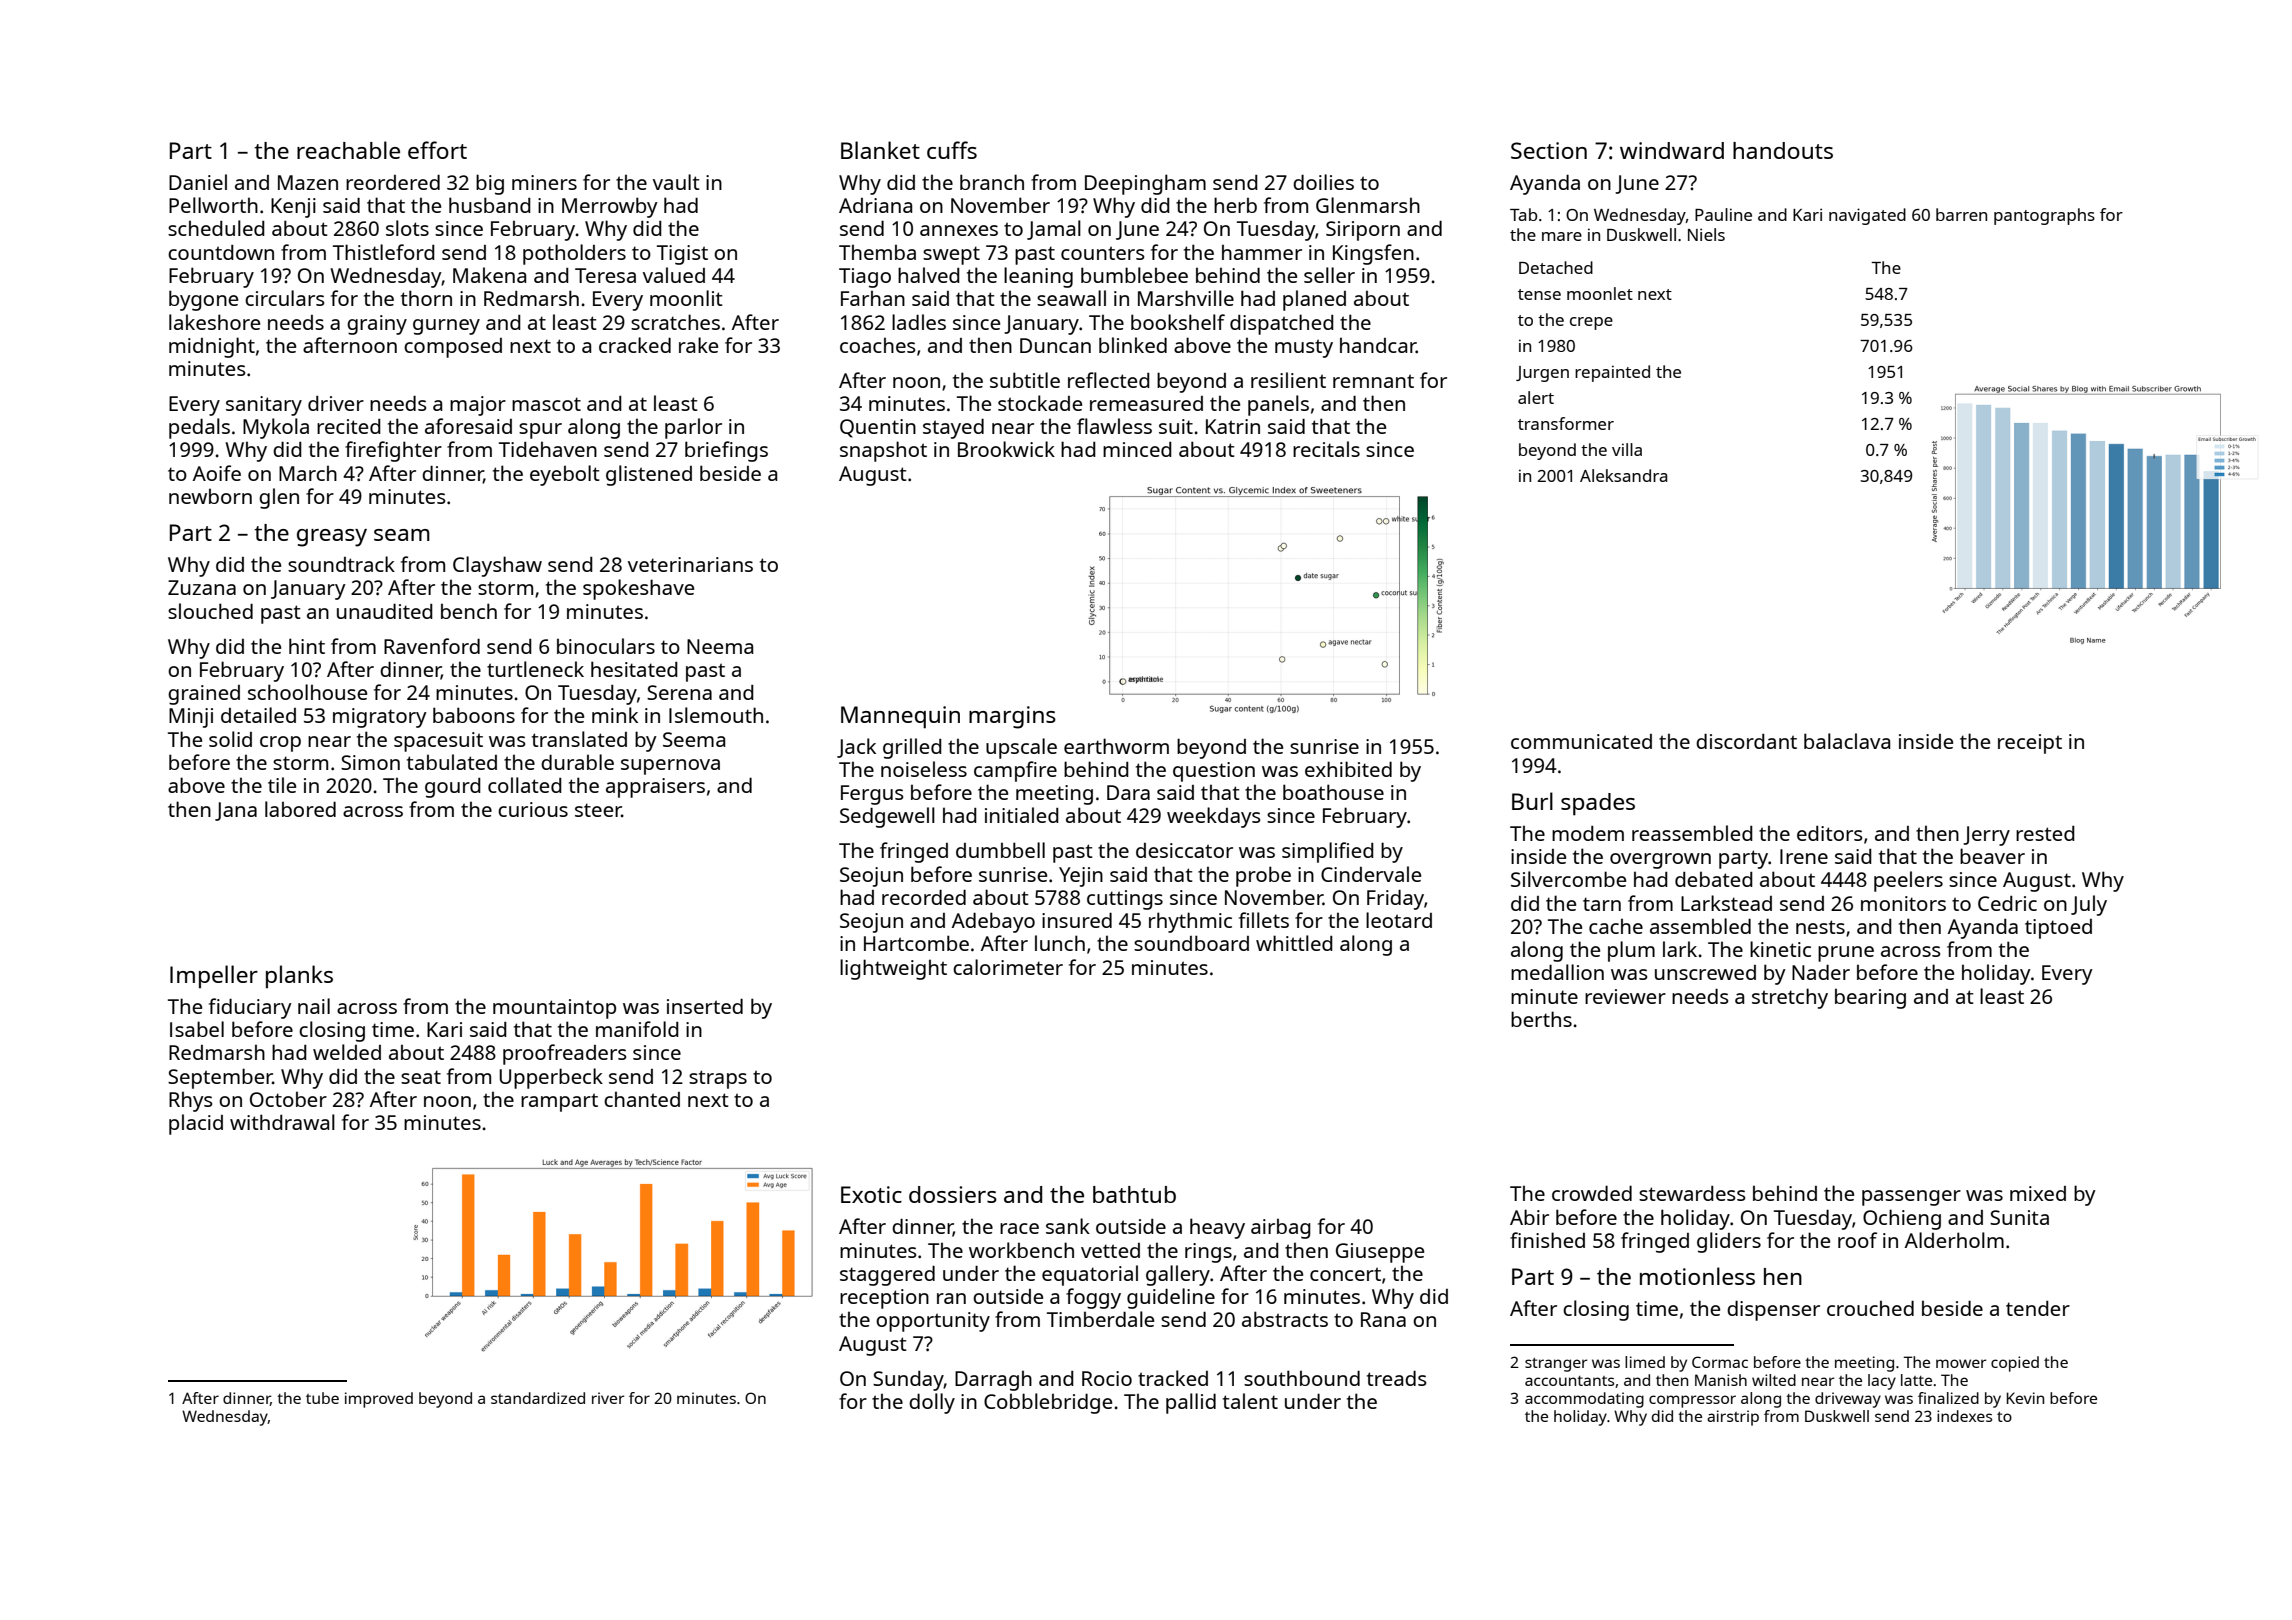 This screenshot has height=1620, width=2292. I want to click on planks, so click(299, 977).
